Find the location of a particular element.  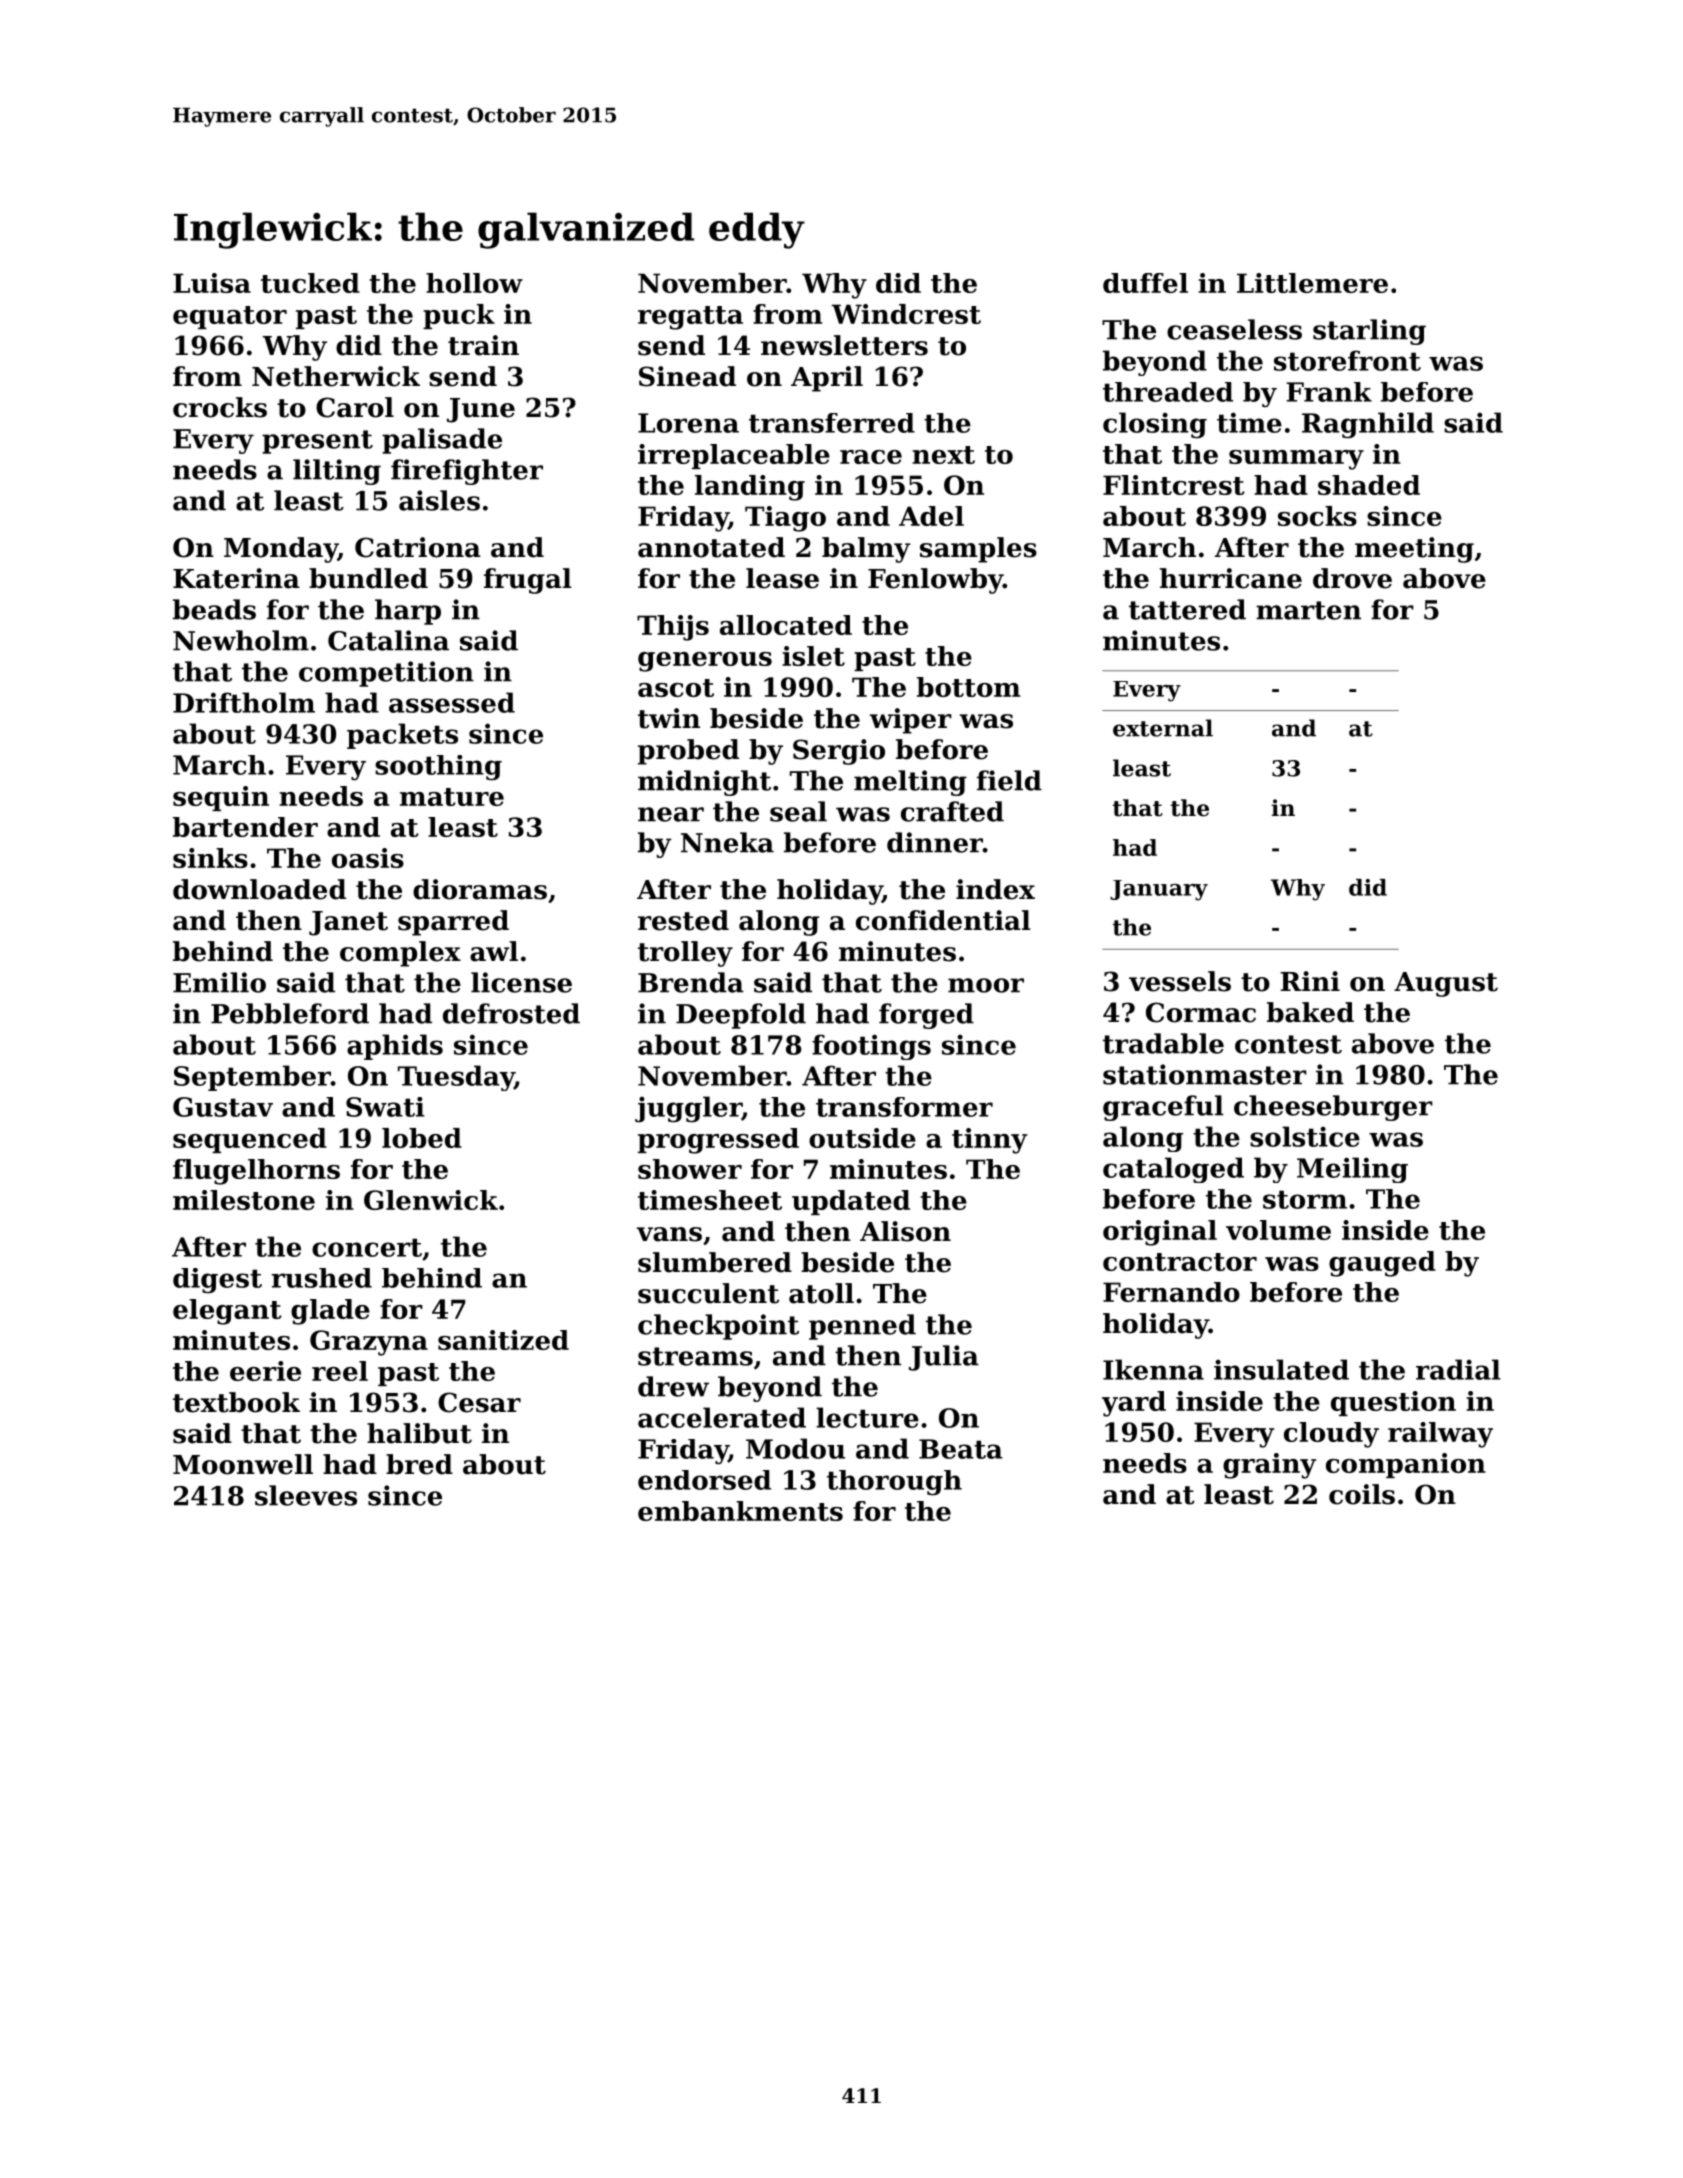

Frank is located at coordinates (1329, 392).
